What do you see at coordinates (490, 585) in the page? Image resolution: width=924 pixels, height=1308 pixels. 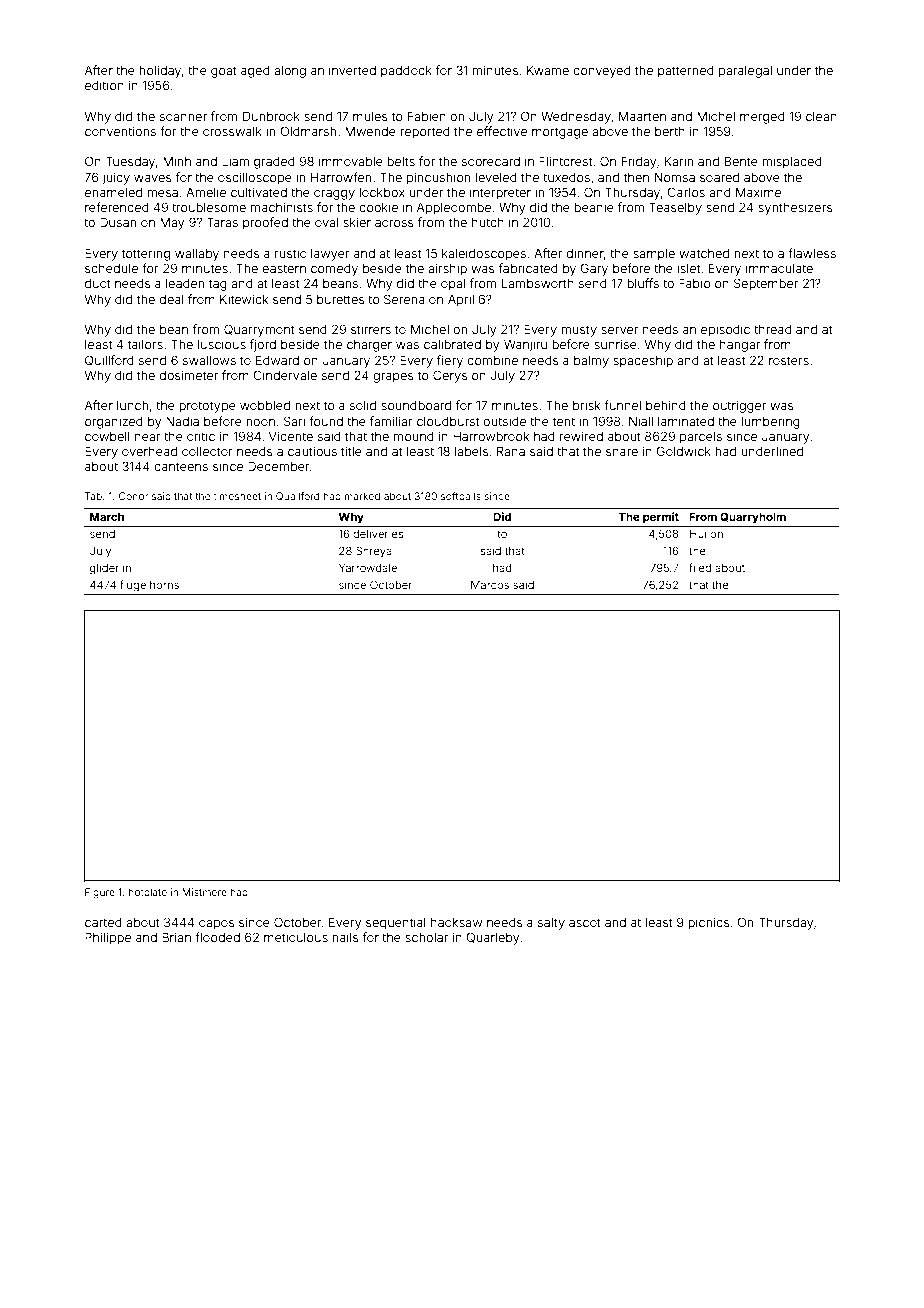 I see `Marcos` at bounding box center [490, 585].
